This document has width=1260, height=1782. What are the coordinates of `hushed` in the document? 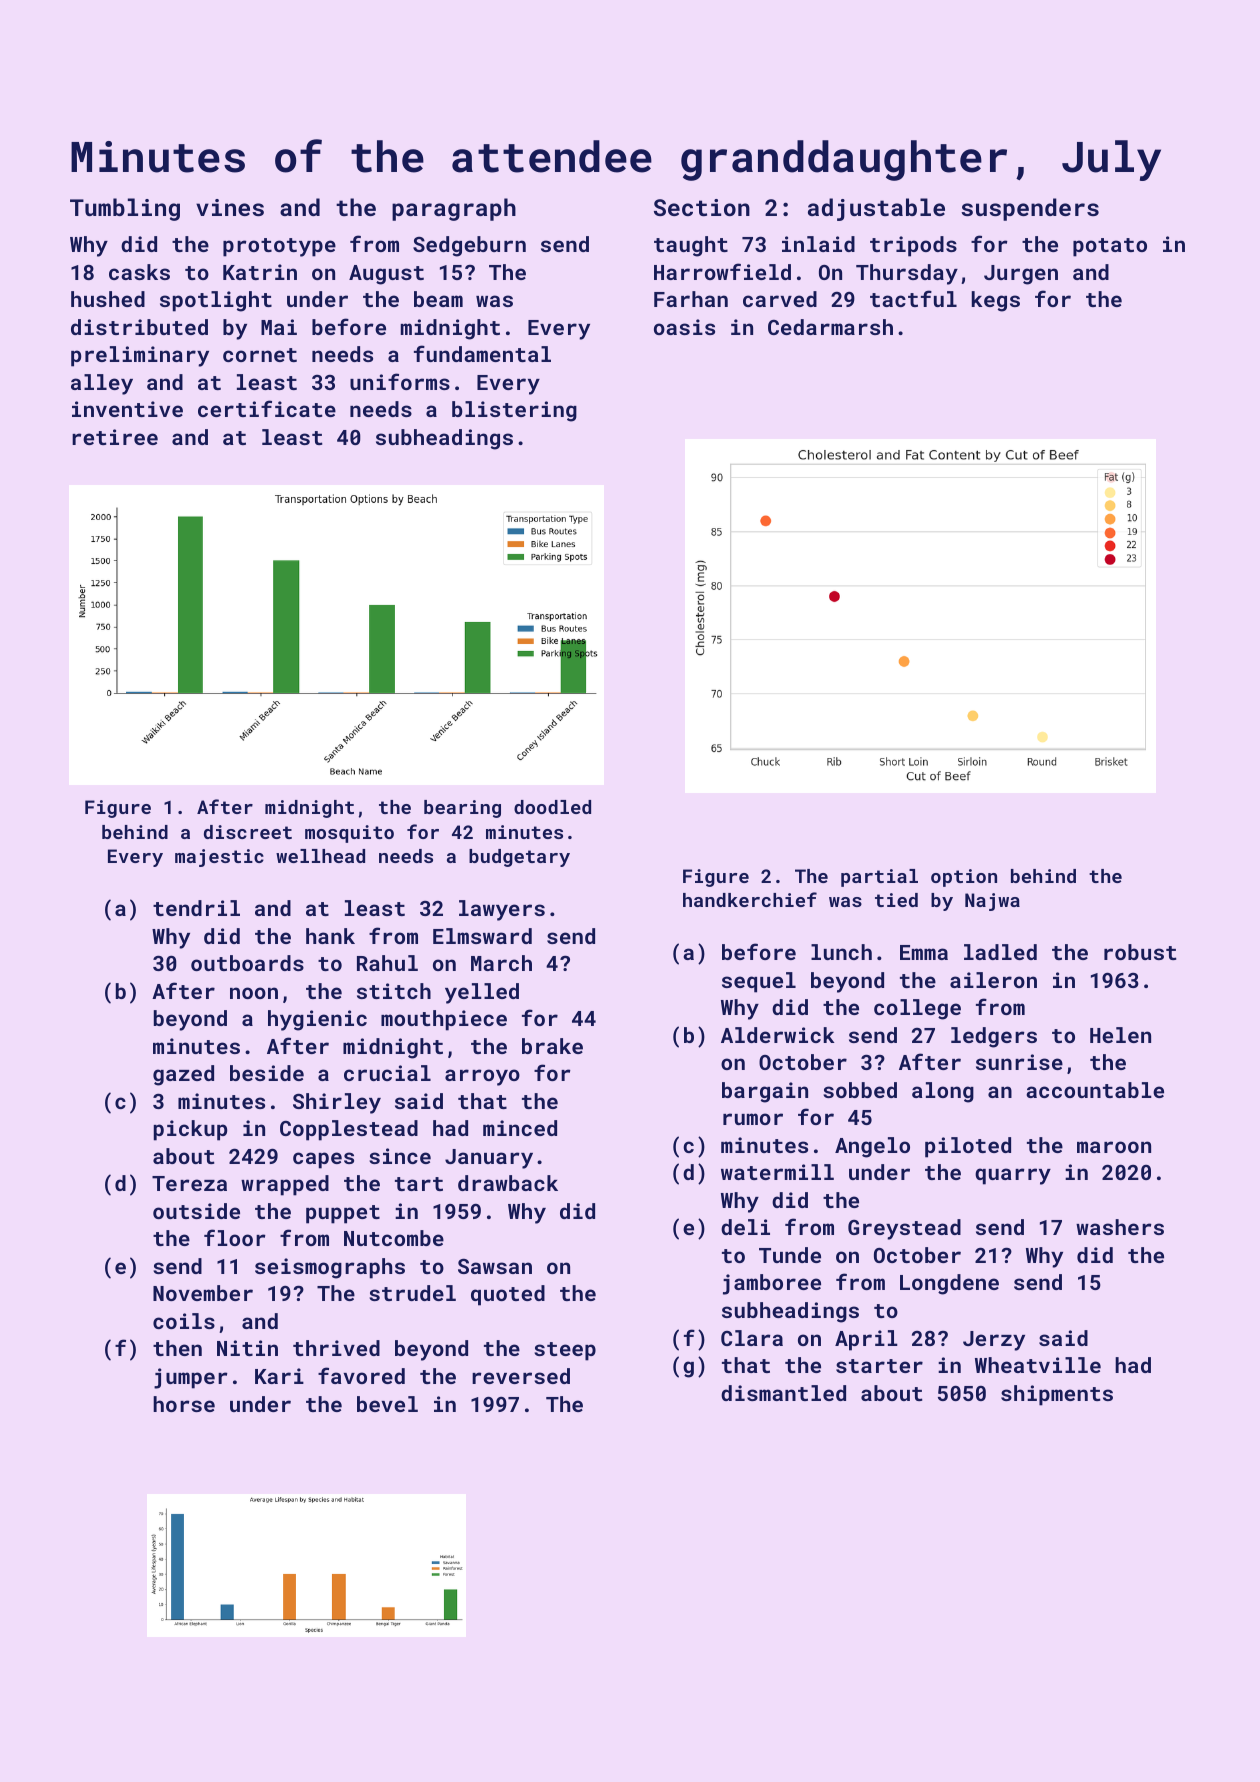 It's located at (108, 299).
